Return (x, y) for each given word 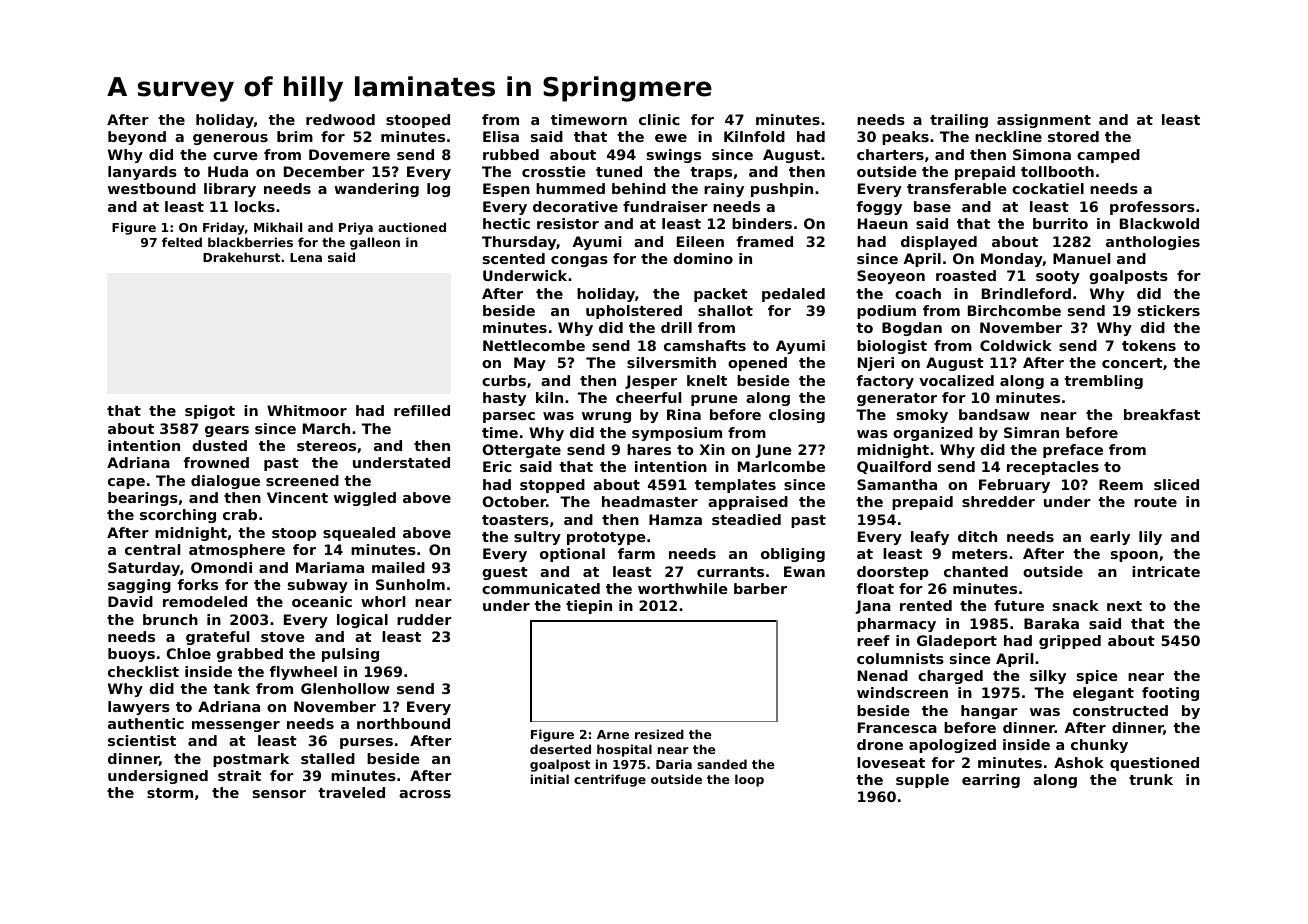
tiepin (589, 607)
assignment (1044, 121)
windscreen (902, 692)
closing (797, 416)
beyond (137, 138)
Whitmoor (307, 410)
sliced (1176, 484)
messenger (236, 726)
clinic (659, 119)
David (130, 601)
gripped (1070, 642)
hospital (624, 750)
